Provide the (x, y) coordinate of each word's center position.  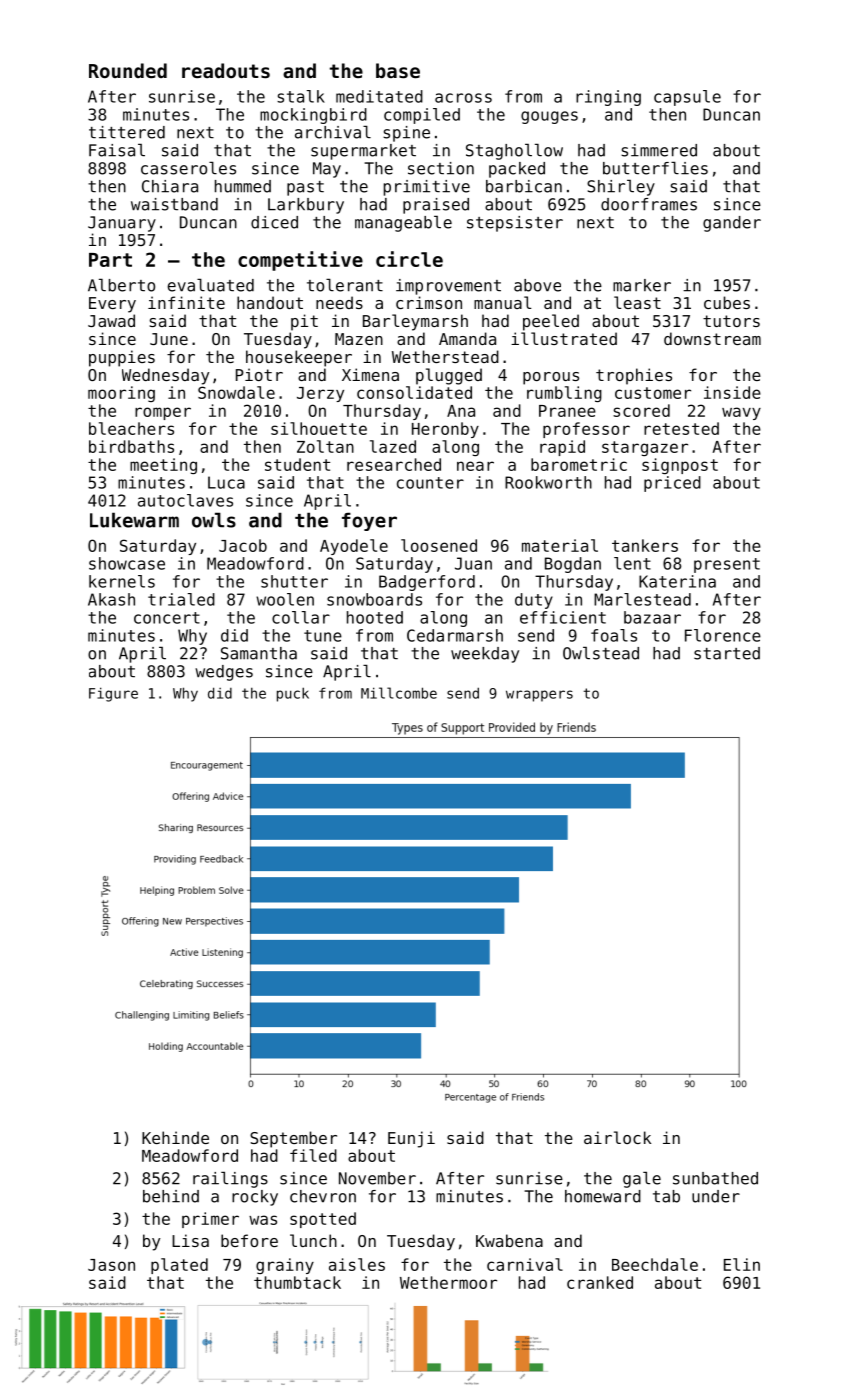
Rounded (128, 70)
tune (323, 636)
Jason (111, 1265)
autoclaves (185, 500)
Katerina (677, 581)
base (398, 71)
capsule (687, 98)
